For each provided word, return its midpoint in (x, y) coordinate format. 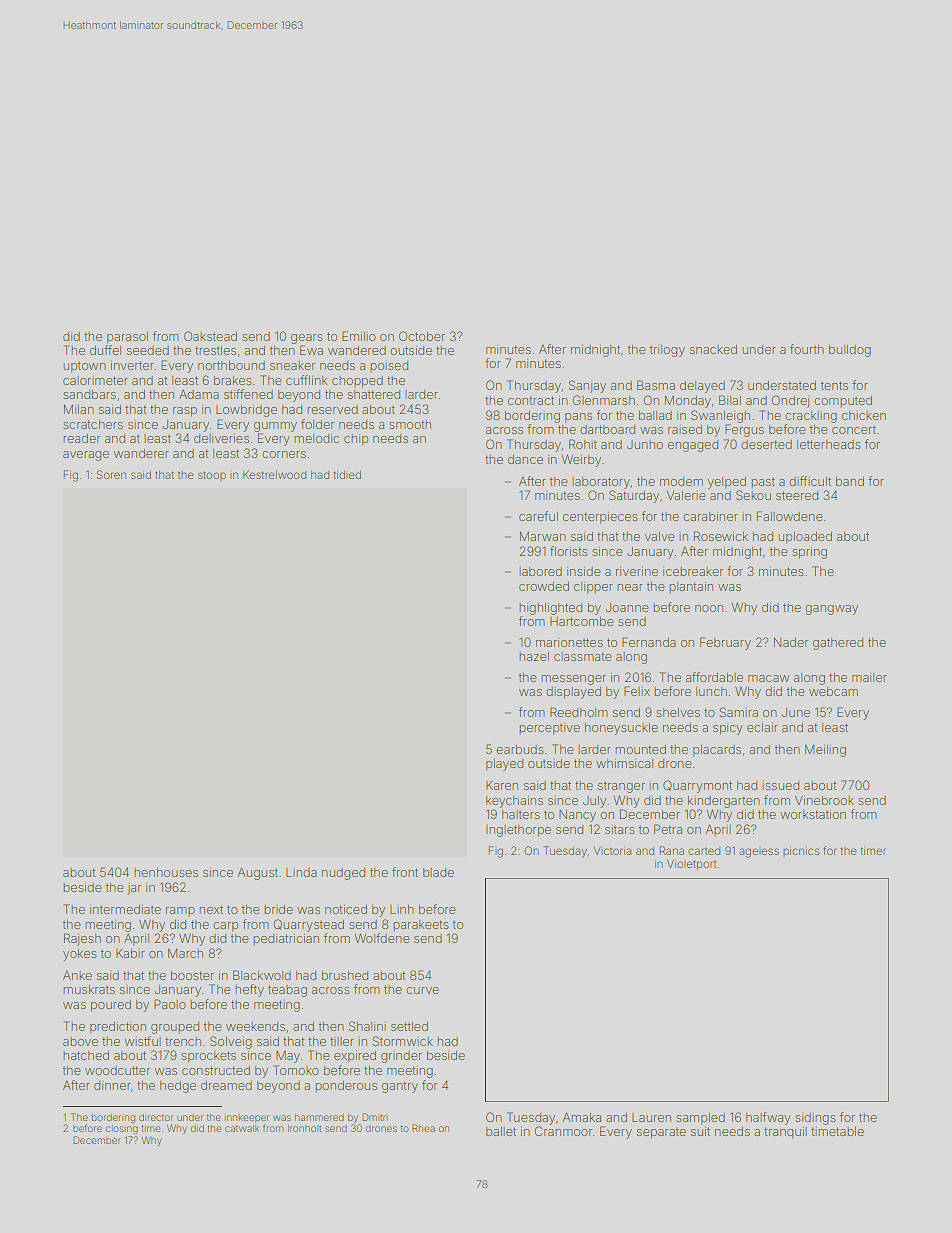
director (156, 1117)
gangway (831, 610)
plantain (691, 587)
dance (525, 459)
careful (538, 516)
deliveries (221, 438)
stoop (212, 476)
